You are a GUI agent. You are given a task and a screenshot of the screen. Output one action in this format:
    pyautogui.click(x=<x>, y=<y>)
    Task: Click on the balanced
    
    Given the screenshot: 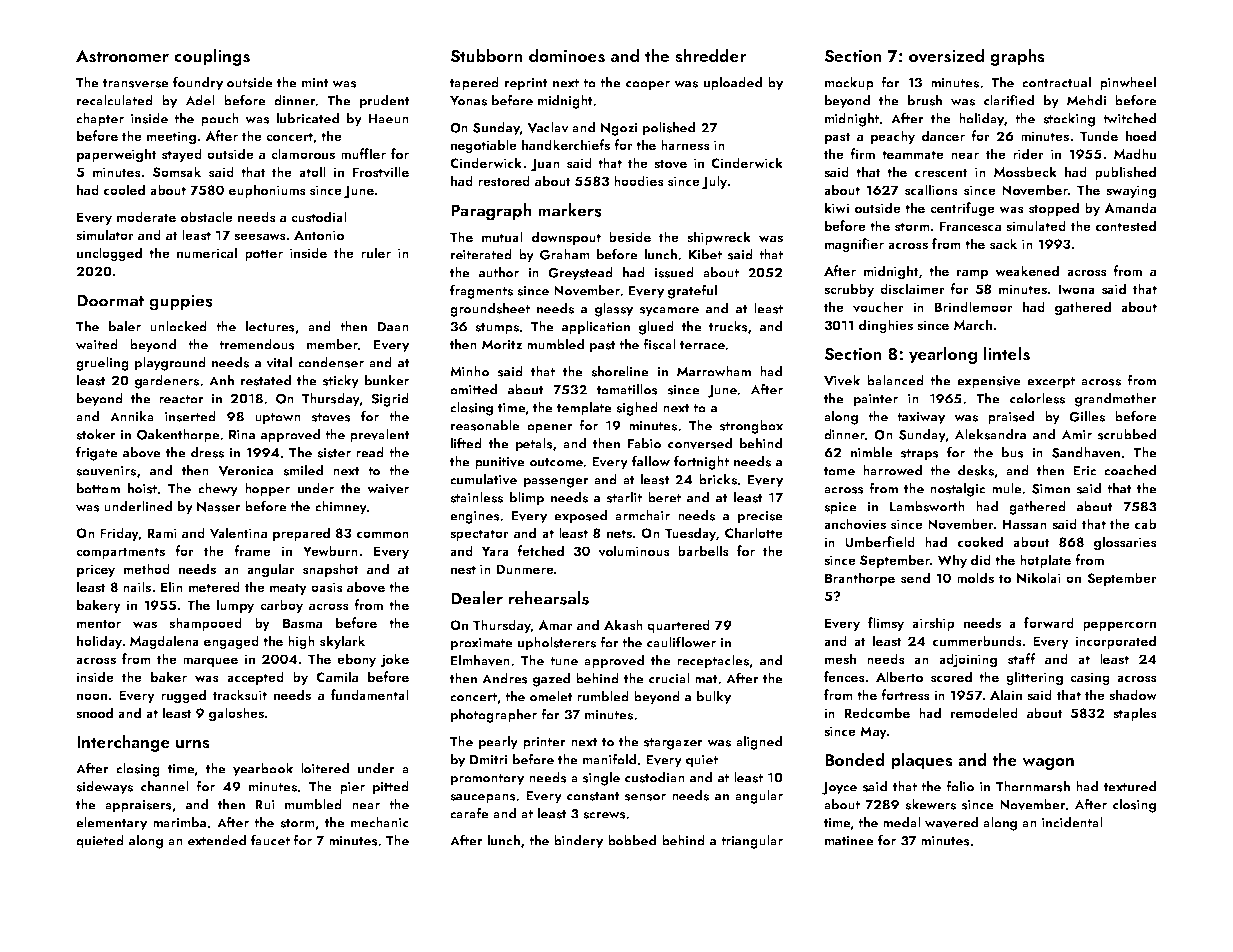 What is the action you would take?
    pyautogui.click(x=895, y=380)
